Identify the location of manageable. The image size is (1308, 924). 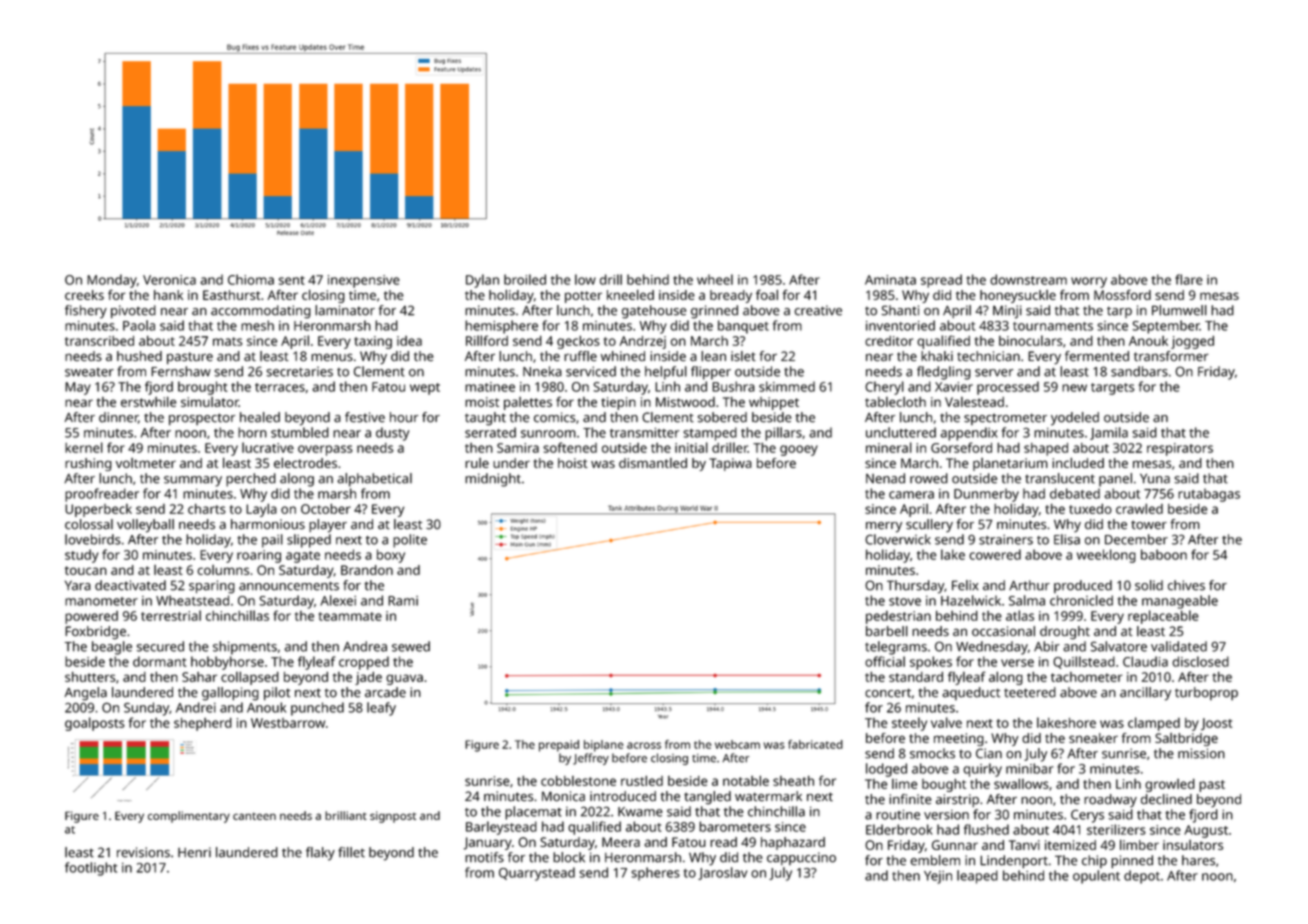
(1180, 602).
